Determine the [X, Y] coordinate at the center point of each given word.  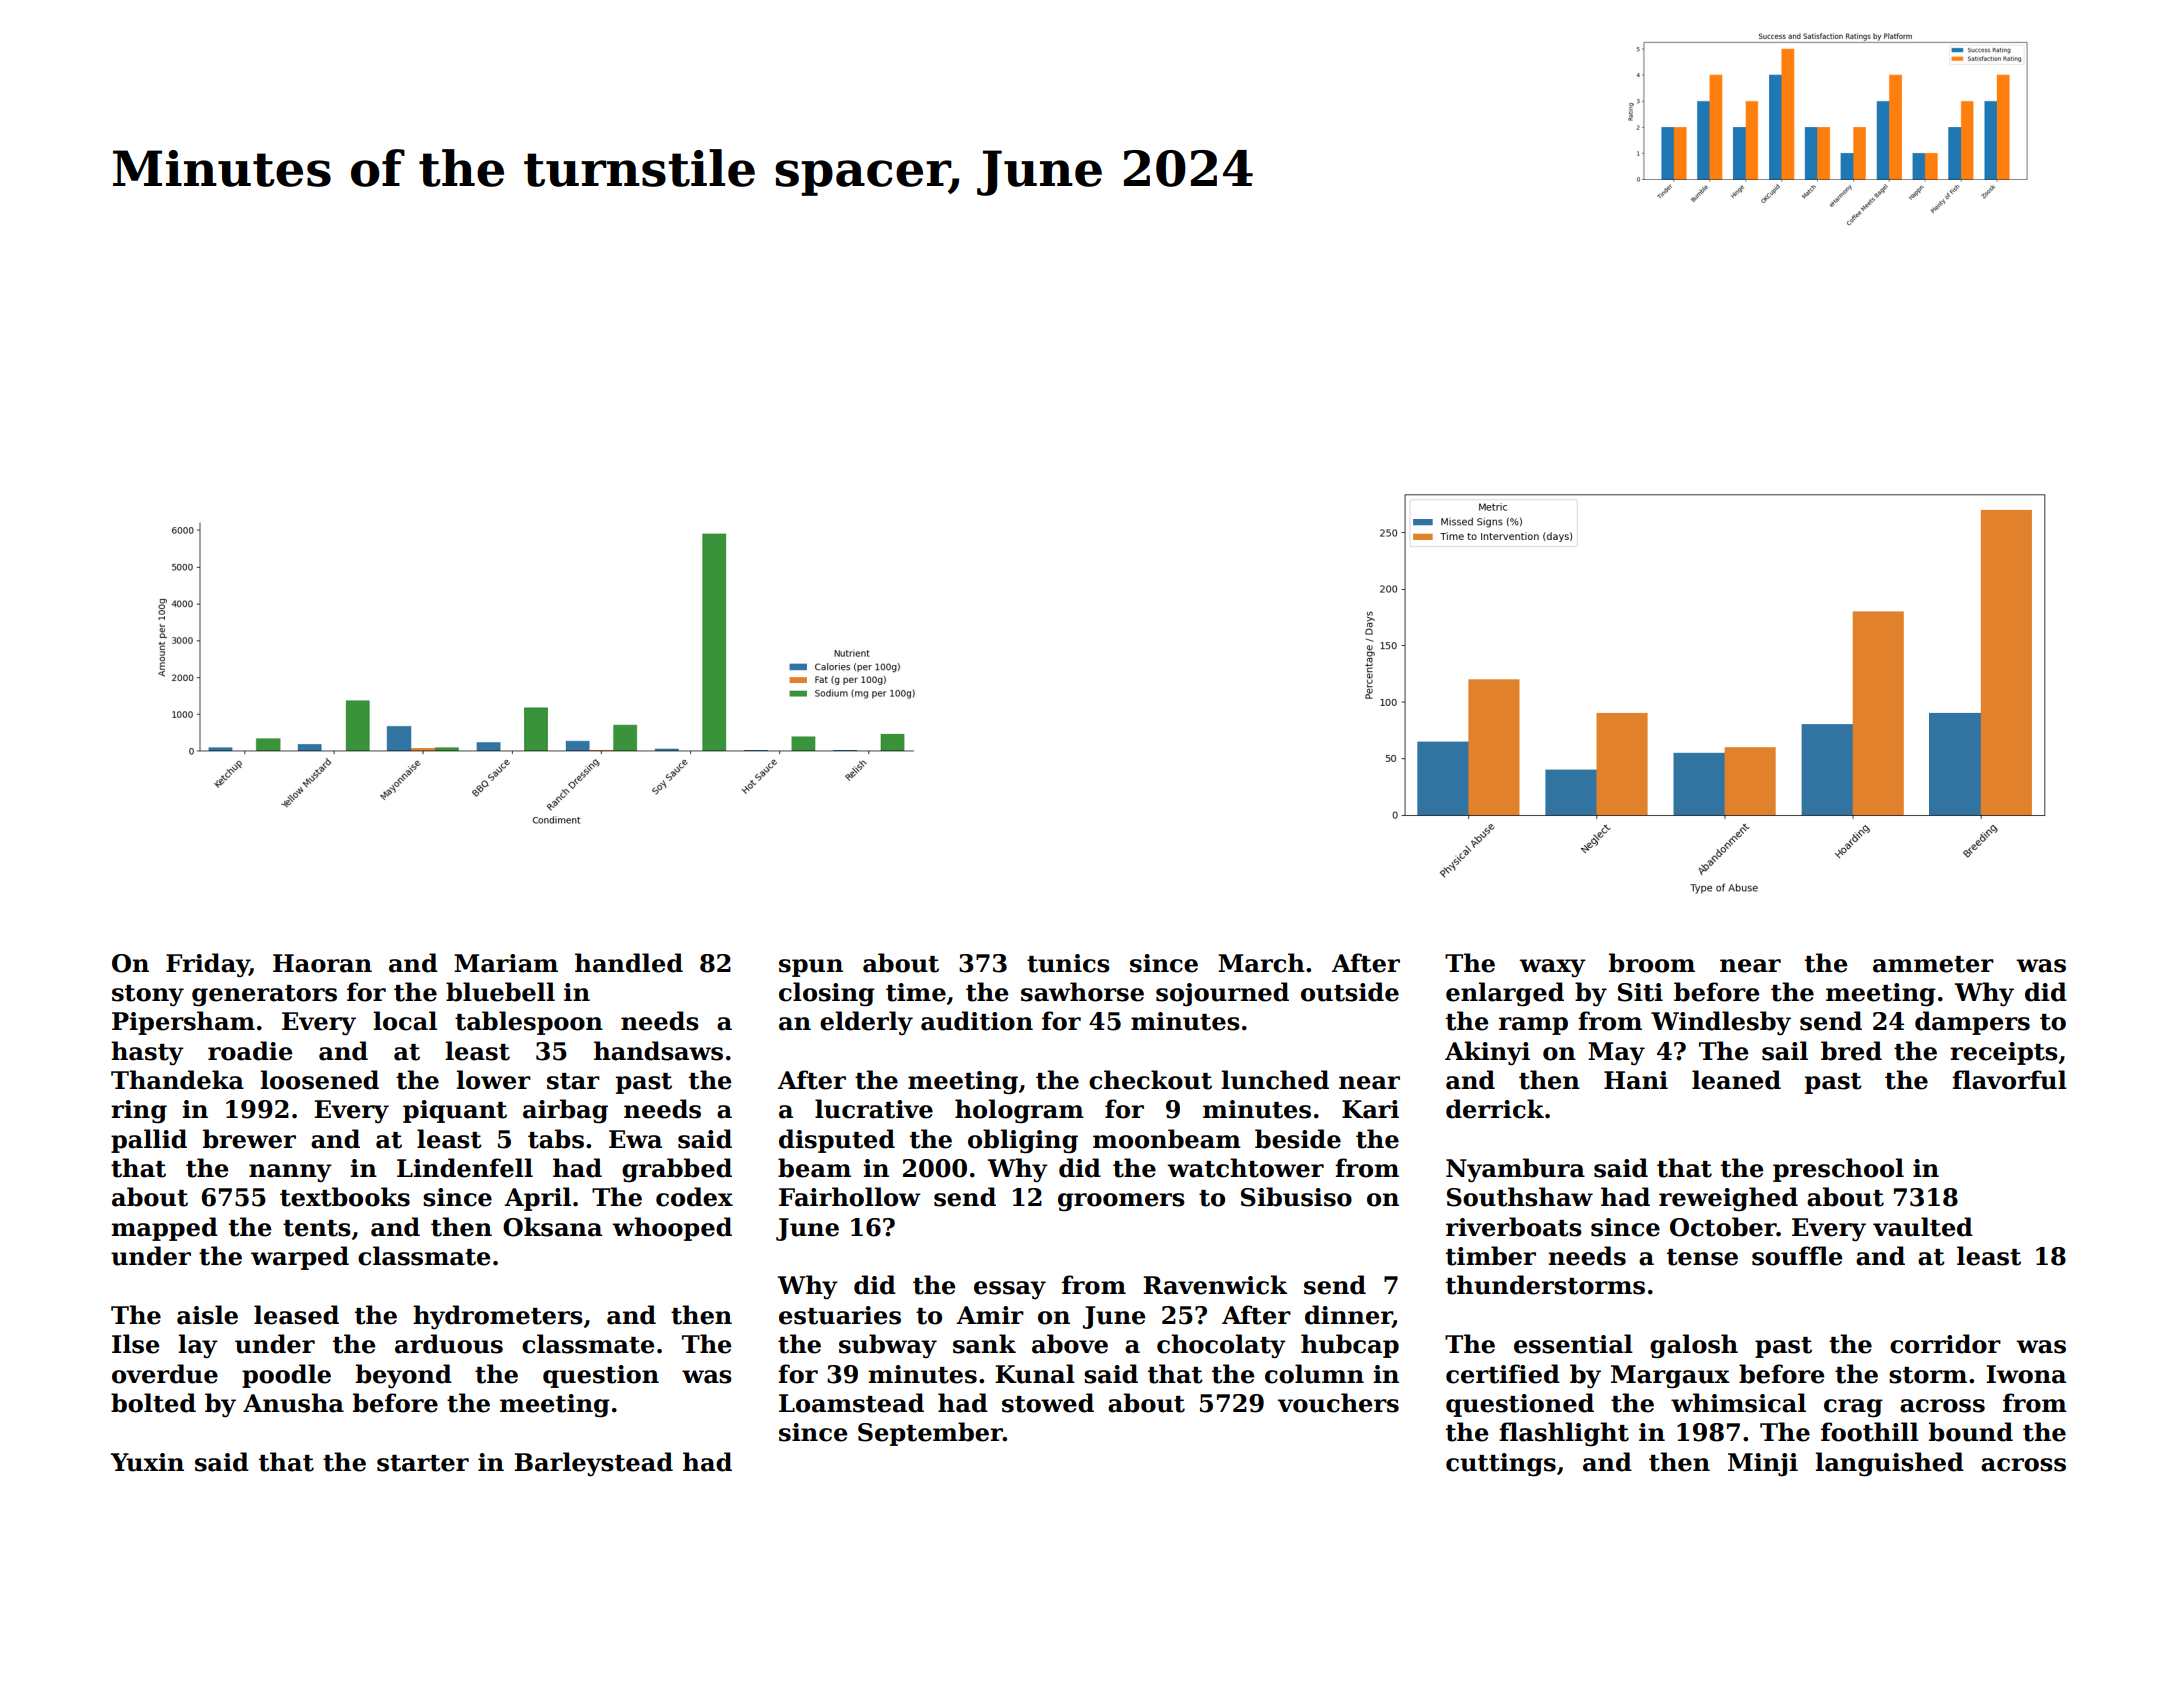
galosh [1694, 1346]
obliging [1023, 1141]
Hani [1636, 1080]
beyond [404, 1376]
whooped [672, 1229]
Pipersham [183, 1023]
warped [300, 1258]
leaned [1736, 1080]
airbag [565, 1111]
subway [888, 1346]
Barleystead [593, 1464]
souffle [1797, 1256]
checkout [1150, 1080]
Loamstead [851, 1403]
